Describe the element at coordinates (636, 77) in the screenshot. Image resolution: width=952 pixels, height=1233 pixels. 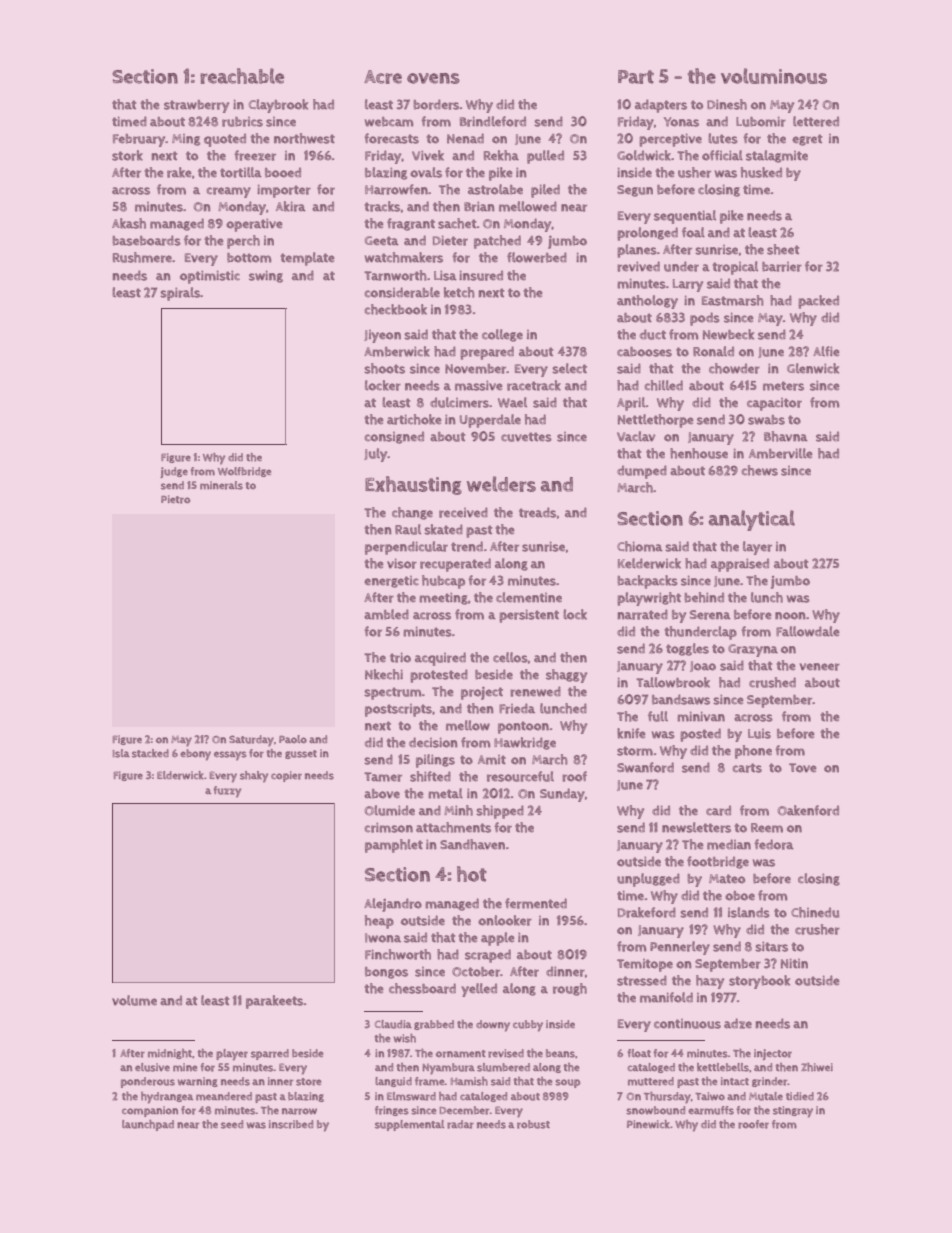
I see `Part` at that location.
